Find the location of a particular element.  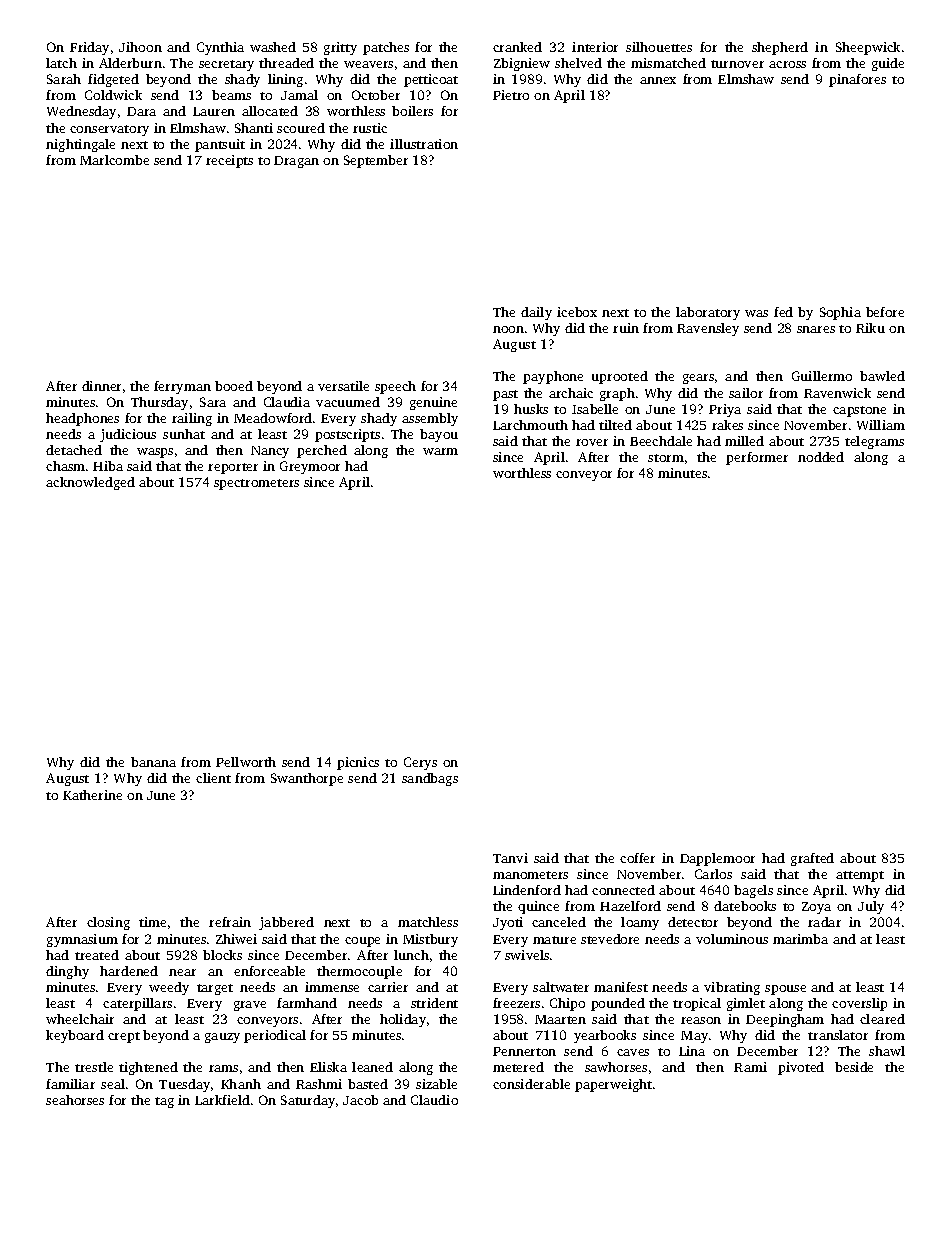

Meadowford is located at coordinates (273, 418).
